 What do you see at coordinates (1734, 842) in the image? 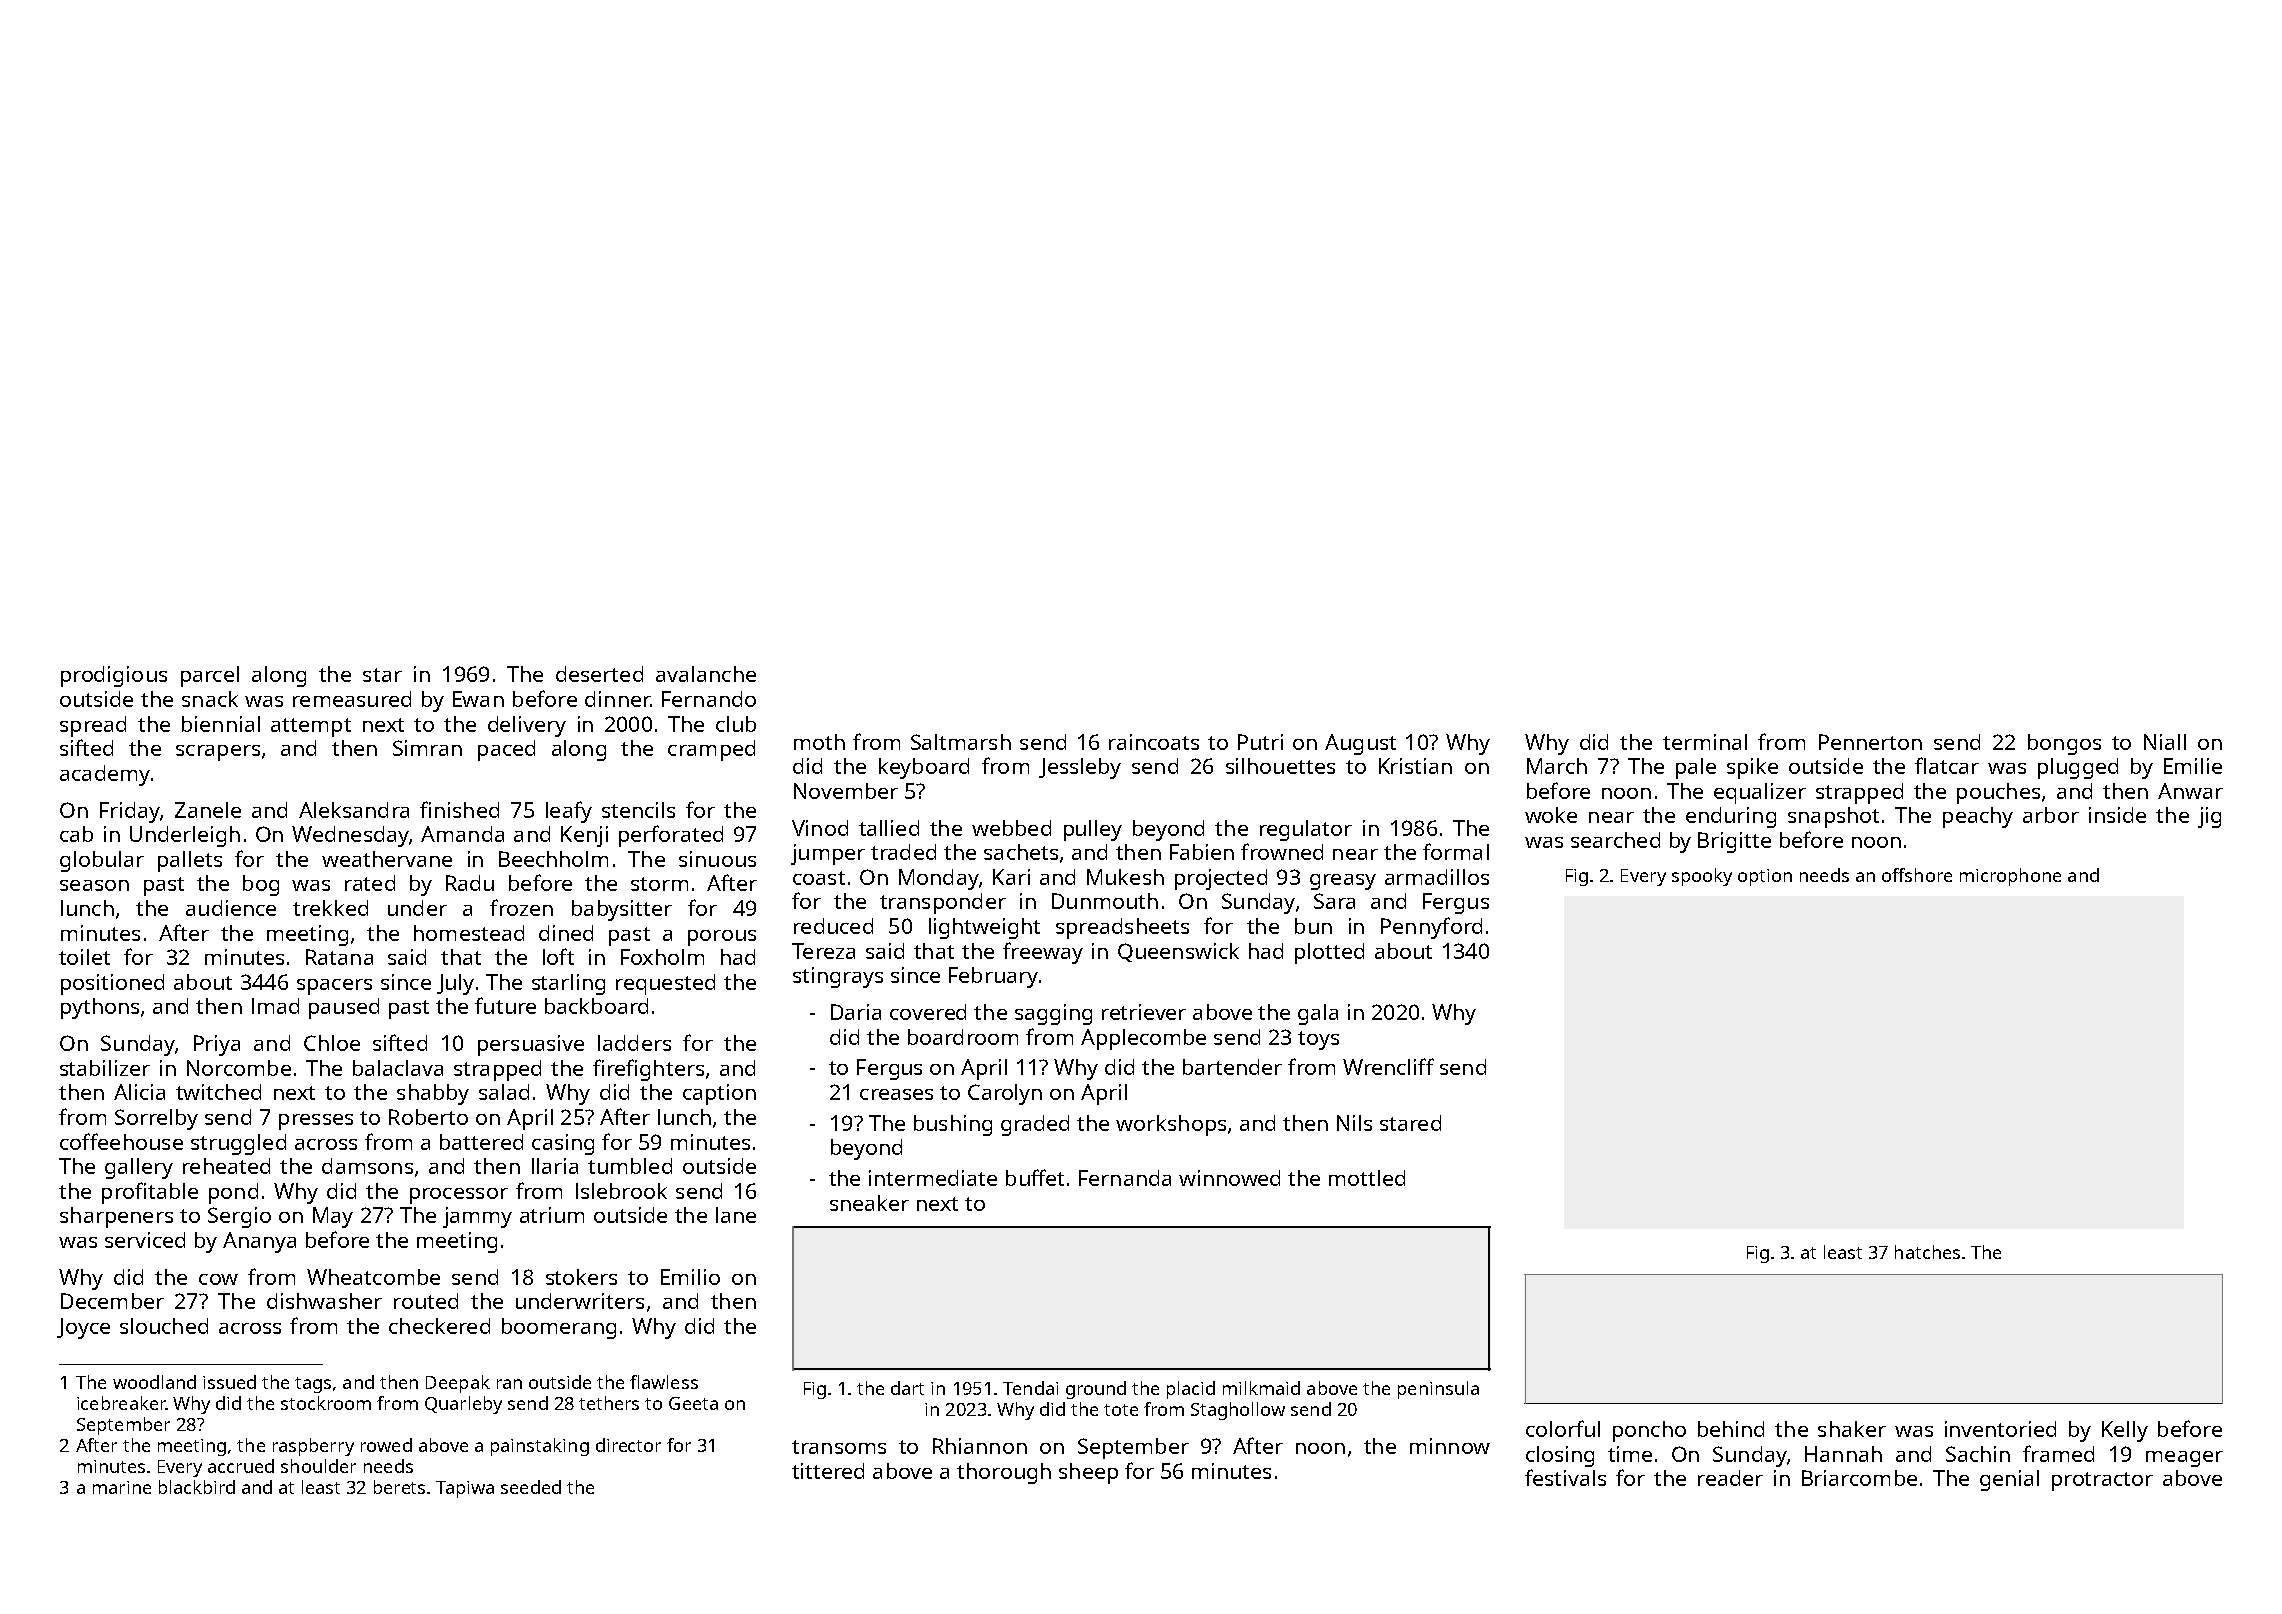
I see `Brigitte` at bounding box center [1734, 842].
